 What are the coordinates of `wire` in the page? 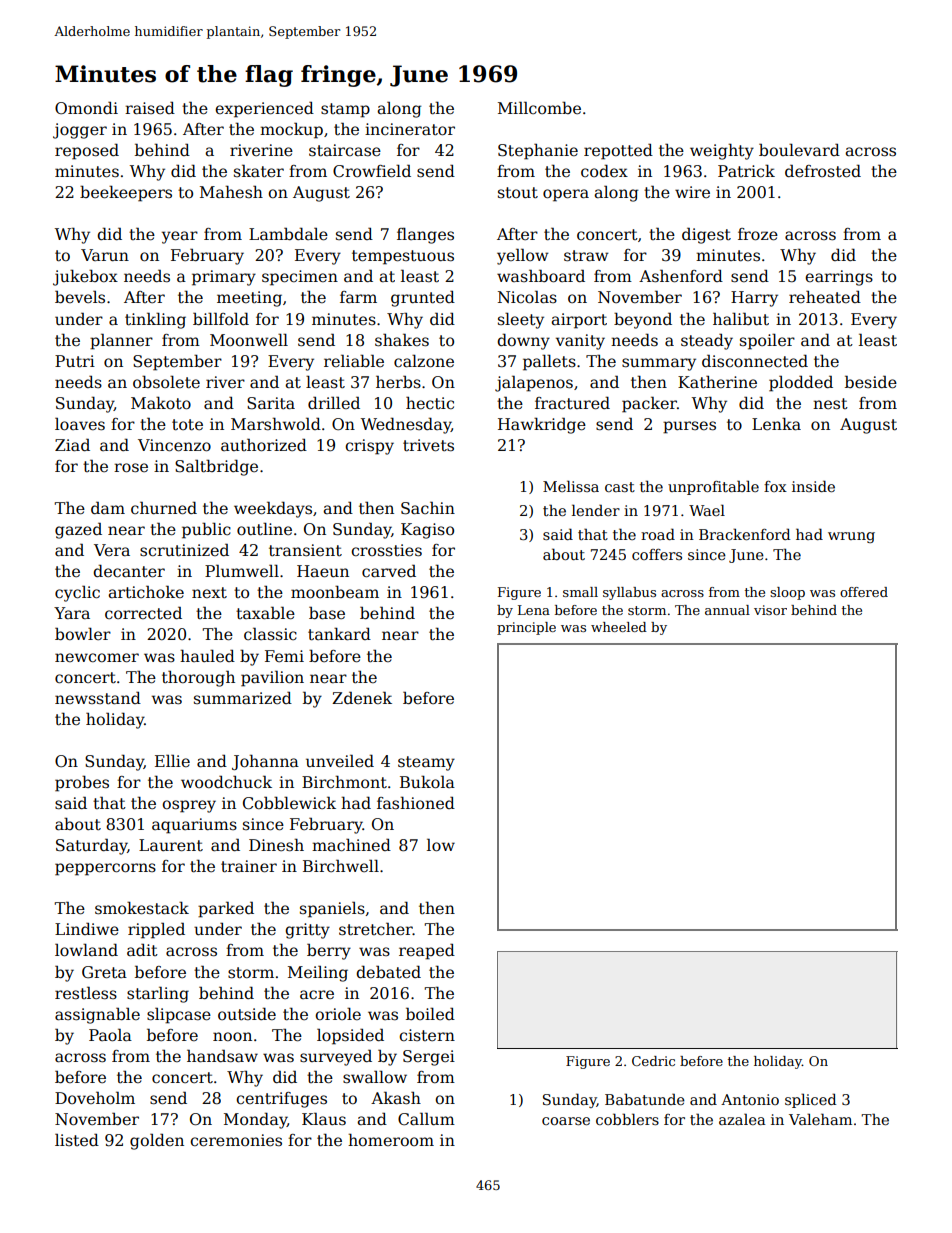 It's located at (692, 192).
